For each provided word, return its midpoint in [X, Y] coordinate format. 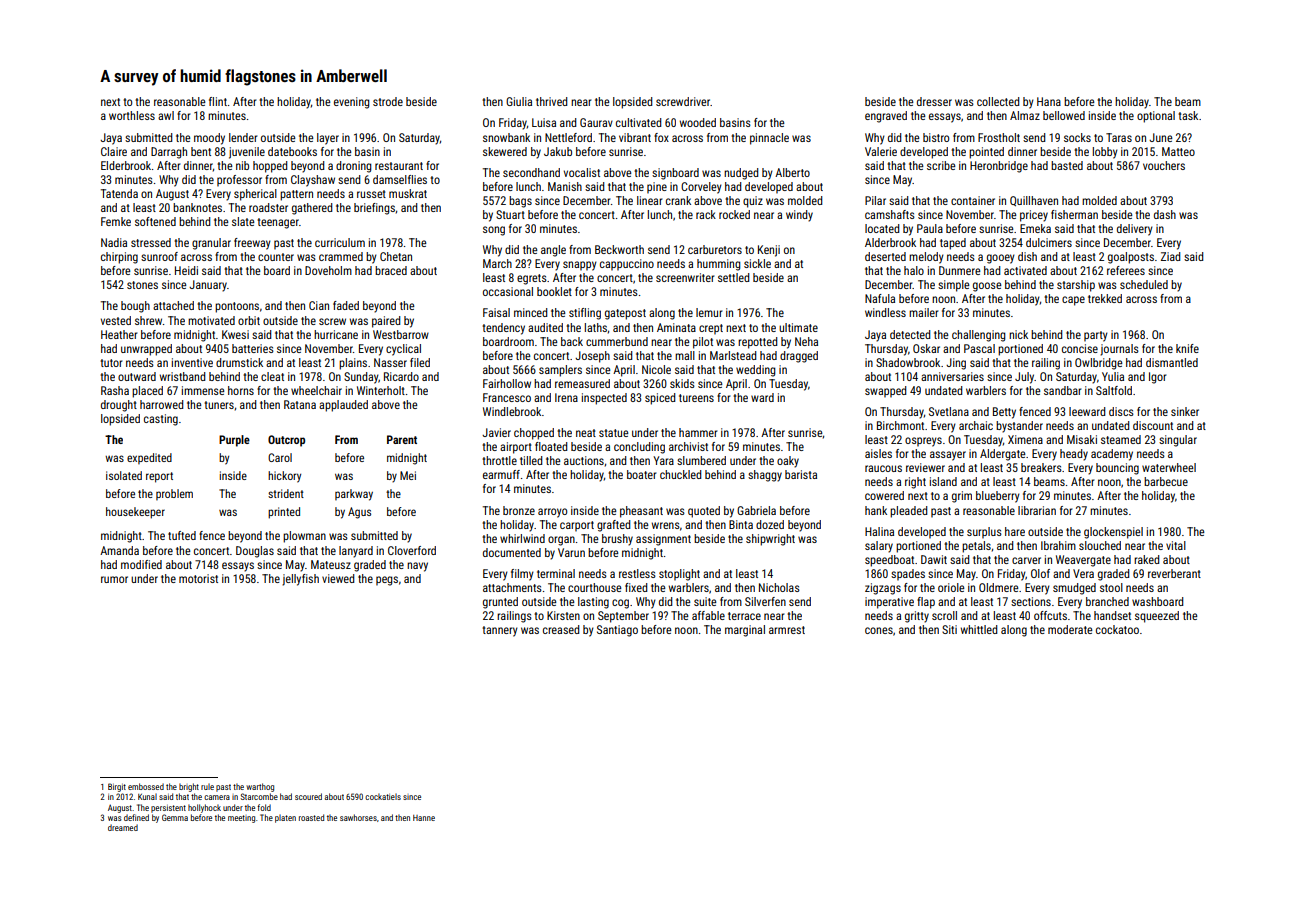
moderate [1070, 629]
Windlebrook [512, 411]
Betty [1004, 413]
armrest [787, 630]
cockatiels [383, 796]
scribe [941, 165]
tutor [111, 363]
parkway [354, 495]
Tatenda [119, 193]
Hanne [424, 818]
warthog [260, 787]
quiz [753, 202]
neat [586, 433]
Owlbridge [1099, 364]
